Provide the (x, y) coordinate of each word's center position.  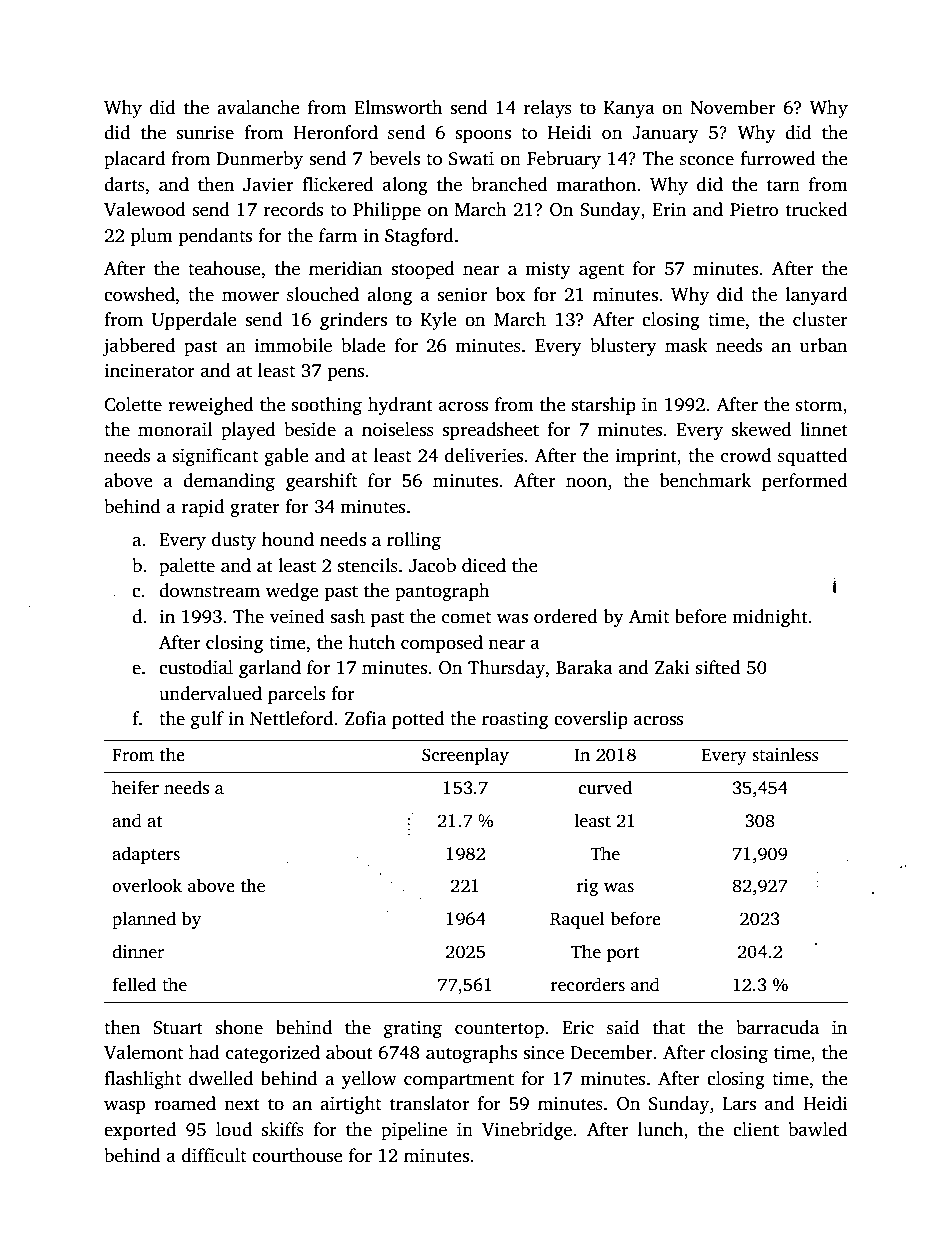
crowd (746, 455)
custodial (196, 667)
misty (548, 270)
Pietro (754, 209)
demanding (229, 482)
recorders (588, 984)
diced (484, 565)
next (242, 1104)
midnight (770, 618)
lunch (660, 1129)
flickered (338, 184)
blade (363, 345)
